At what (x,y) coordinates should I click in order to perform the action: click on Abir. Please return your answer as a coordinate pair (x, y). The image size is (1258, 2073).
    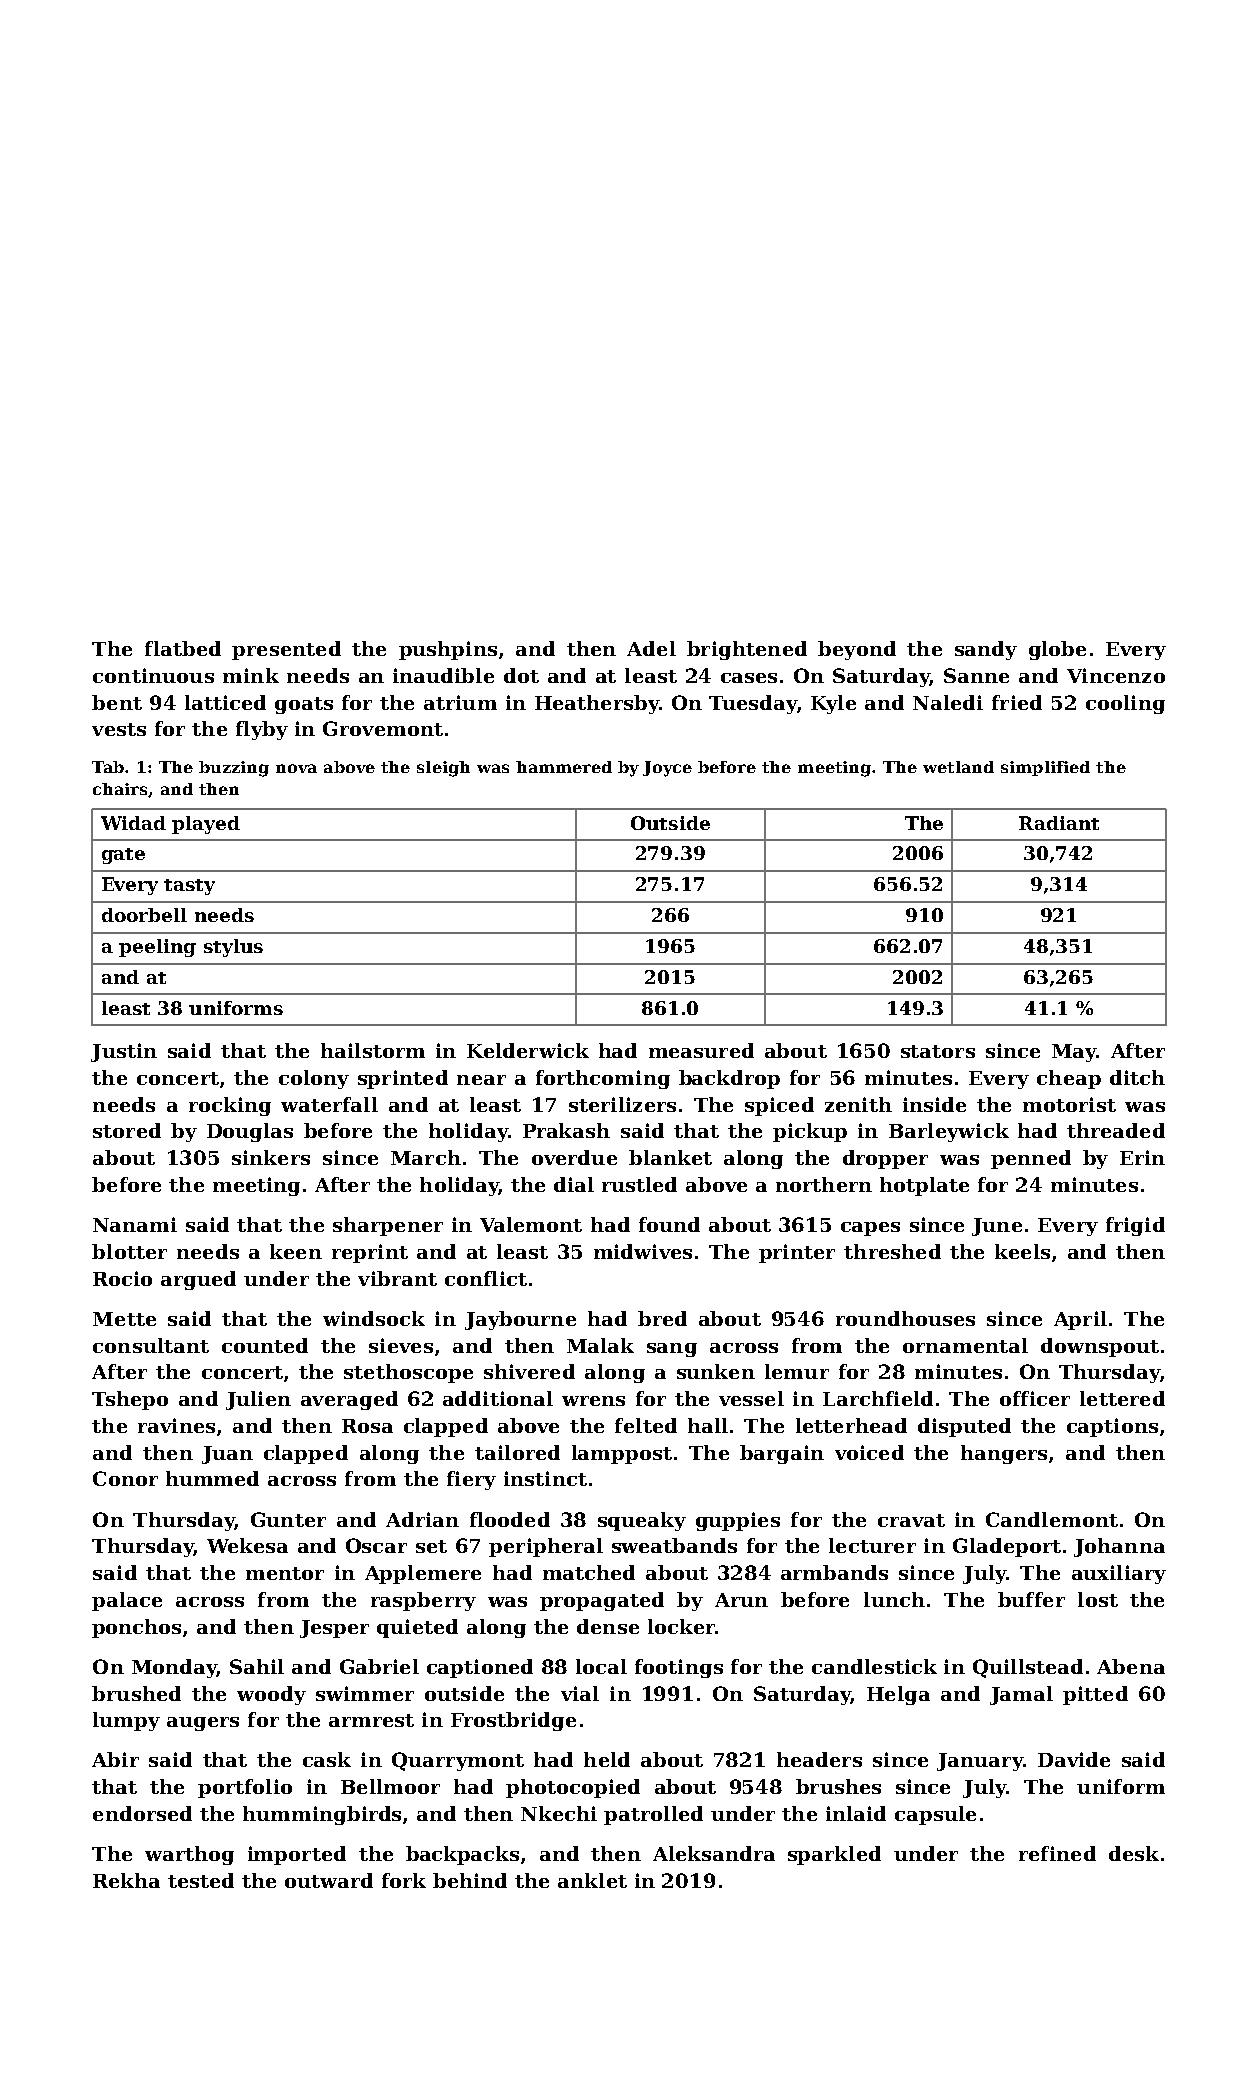
    Looking at the image, I should click on (115, 1759).
